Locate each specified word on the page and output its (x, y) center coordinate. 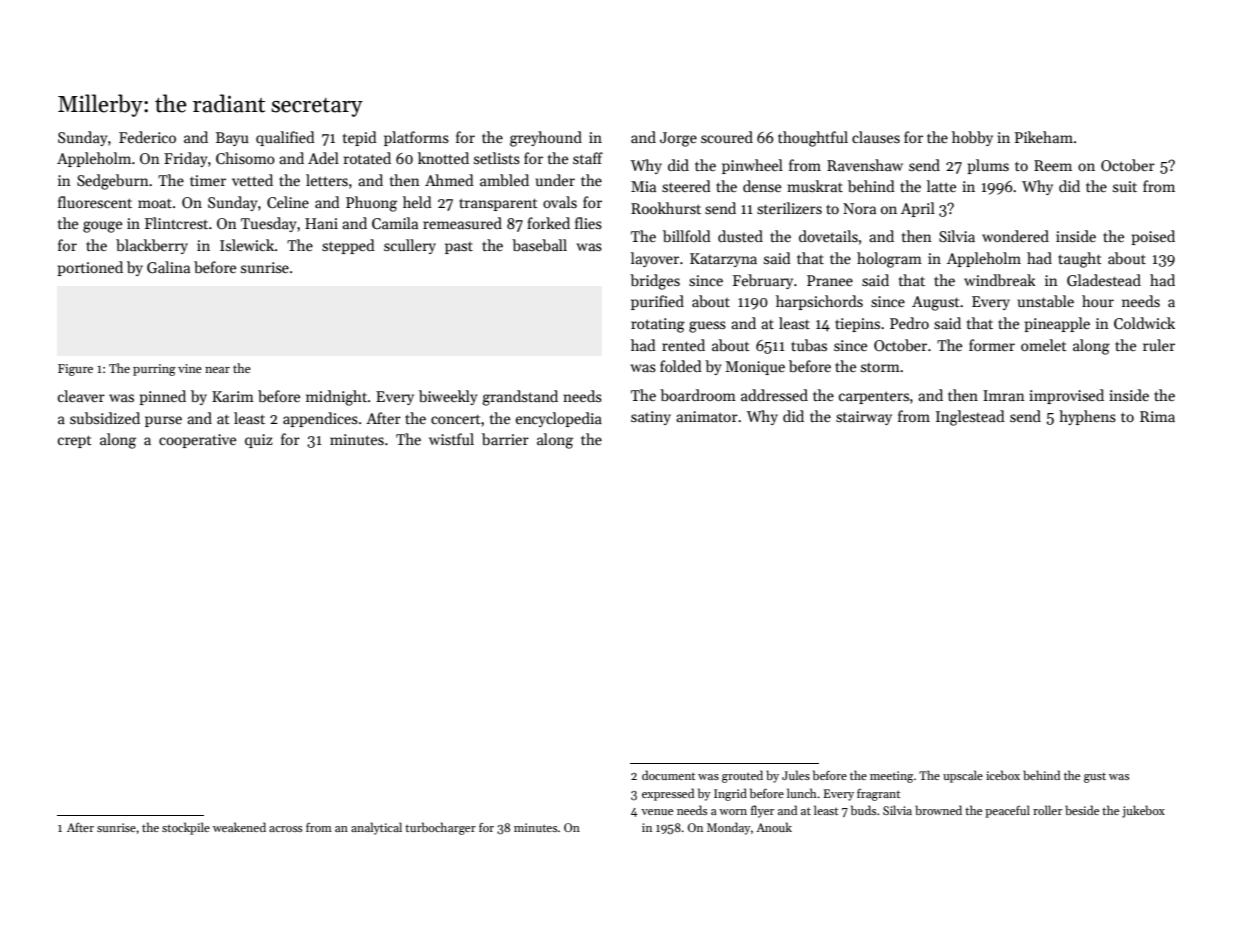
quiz (259, 441)
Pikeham (1044, 137)
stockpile (186, 828)
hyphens (1087, 417)
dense (762, 186)
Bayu (232, 139)
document (668, 775)
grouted (742, 776)
